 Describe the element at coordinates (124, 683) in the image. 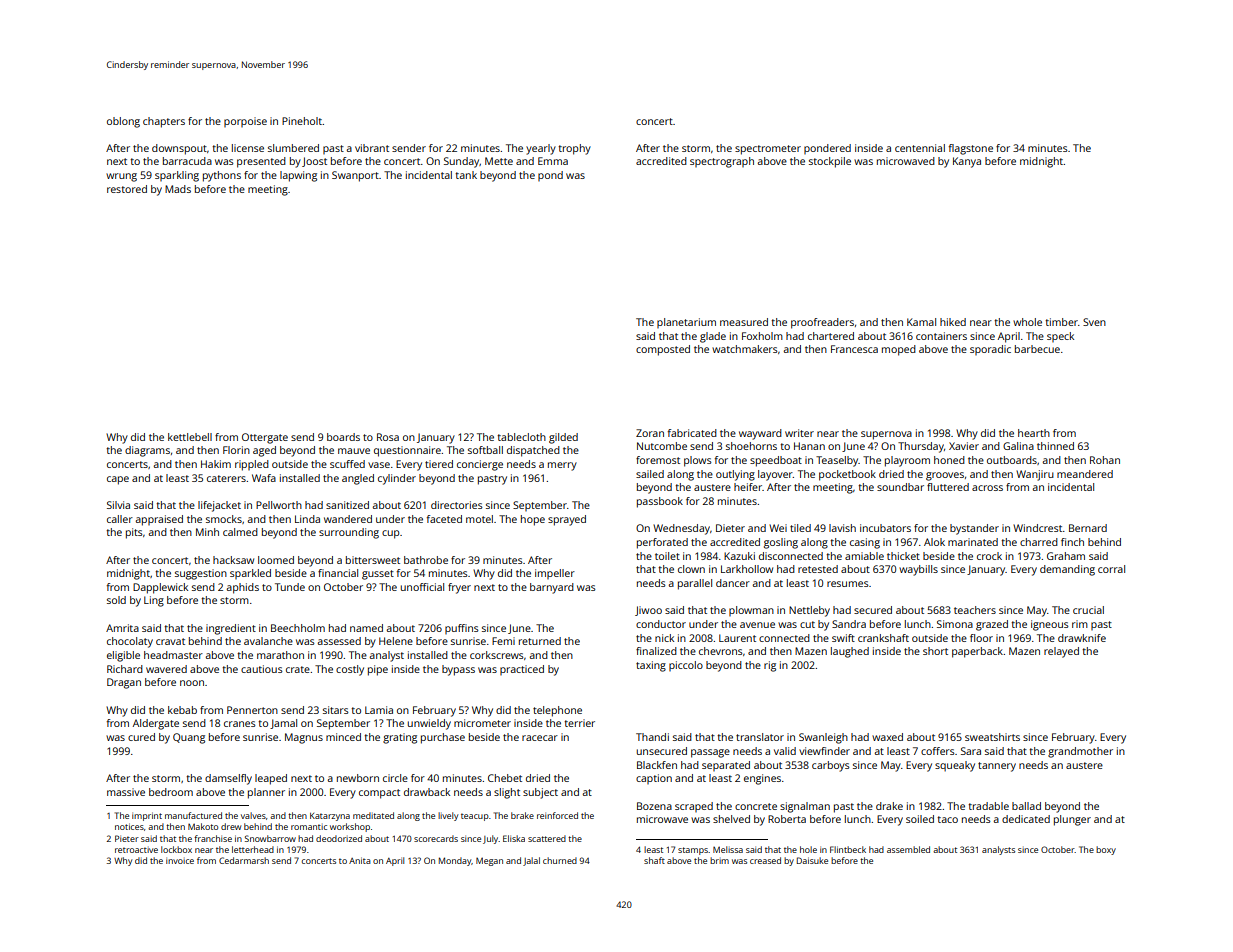

I see `Dragan` at that location.
